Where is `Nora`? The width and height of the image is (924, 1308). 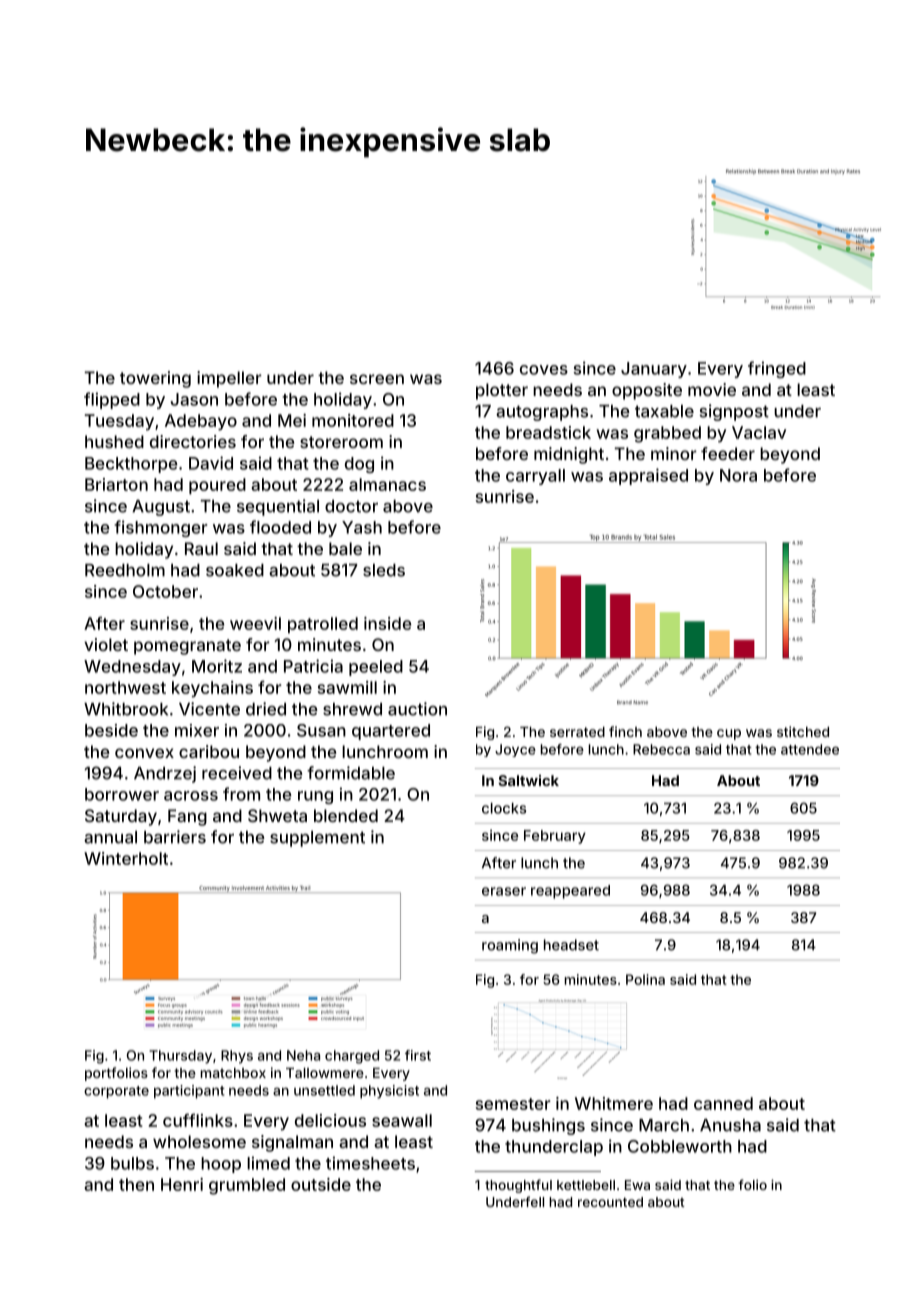 Nora is located at coordinates (738, 475).
